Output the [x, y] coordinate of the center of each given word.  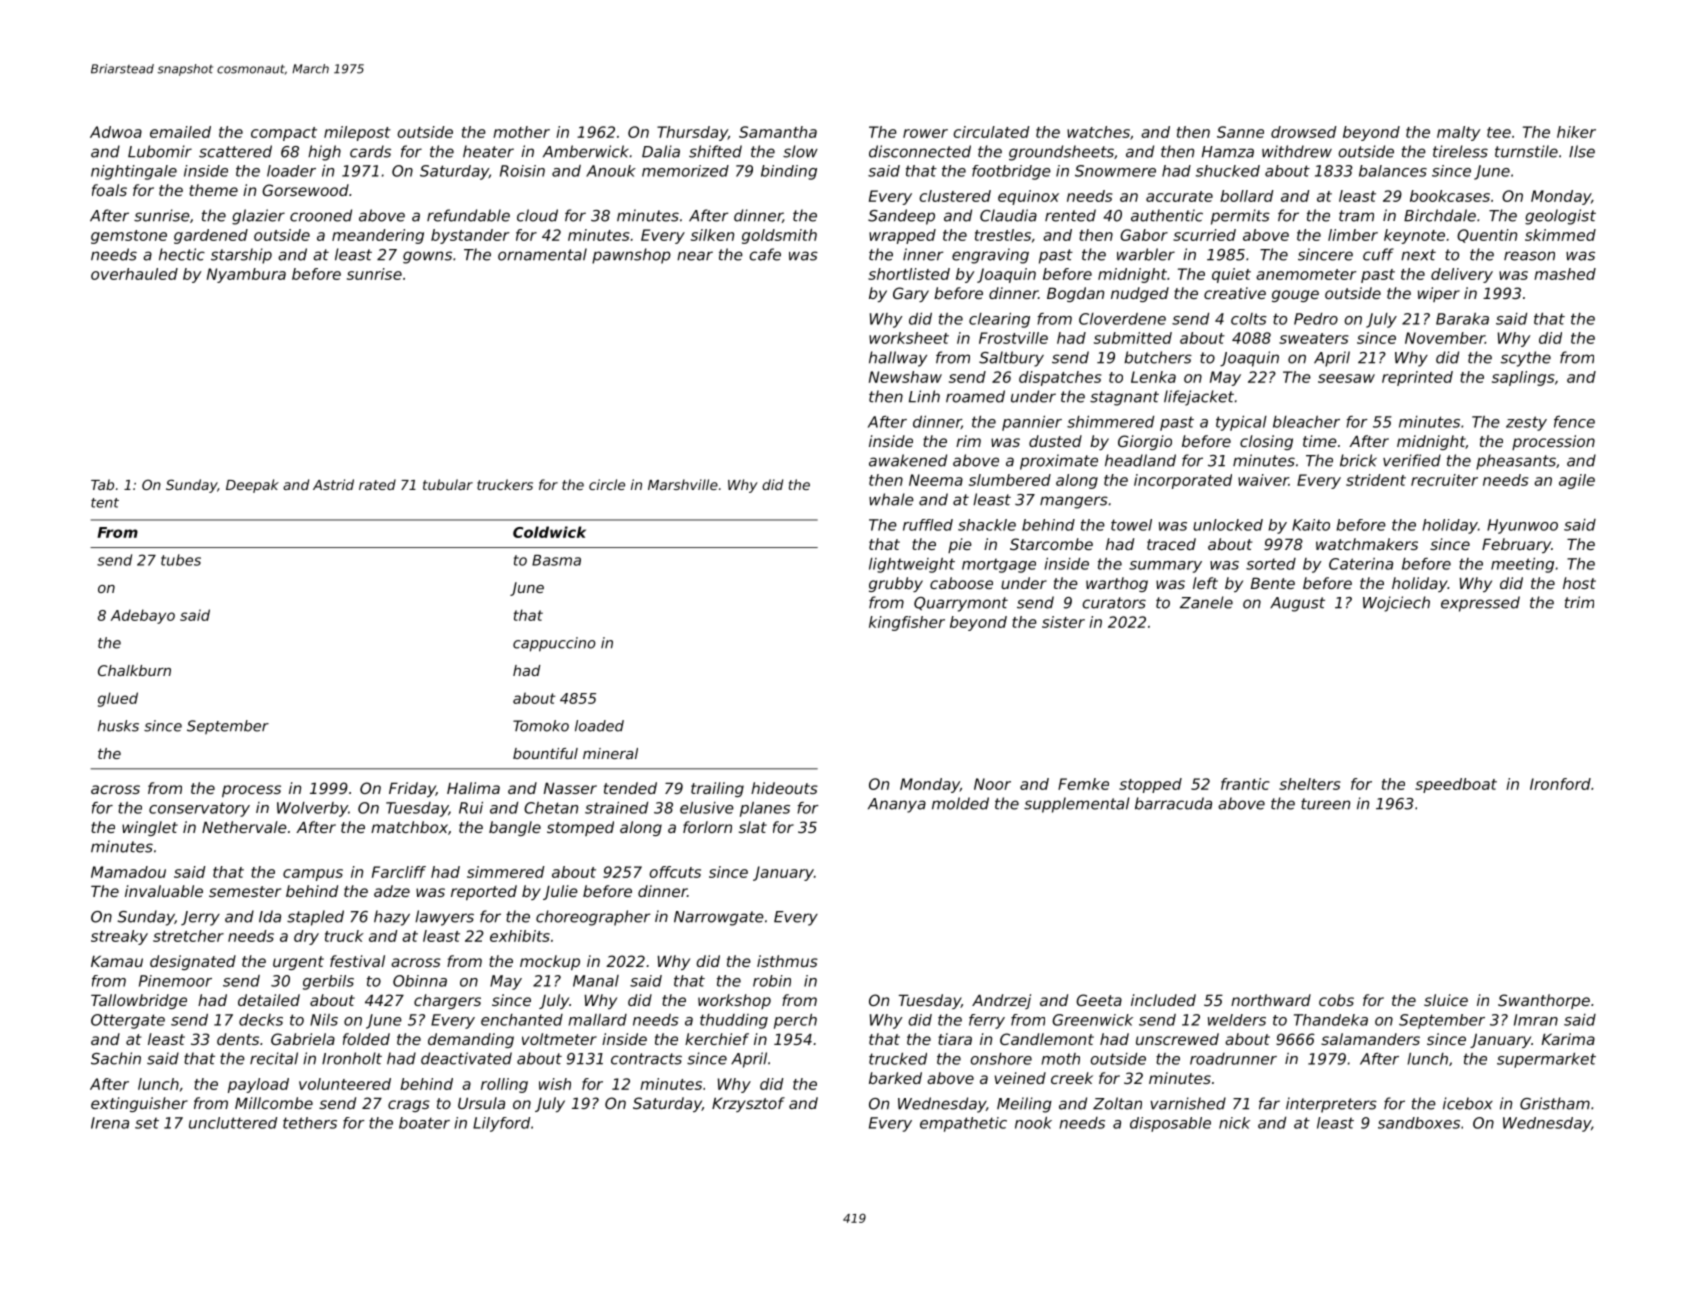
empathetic [963, 1124]
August [1297, 604]
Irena [110, 1123]
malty [1458, 133]
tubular [448, 484]
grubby [896, 584]
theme [213, 190]
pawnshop [631, 256]
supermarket [1546, 1060]
